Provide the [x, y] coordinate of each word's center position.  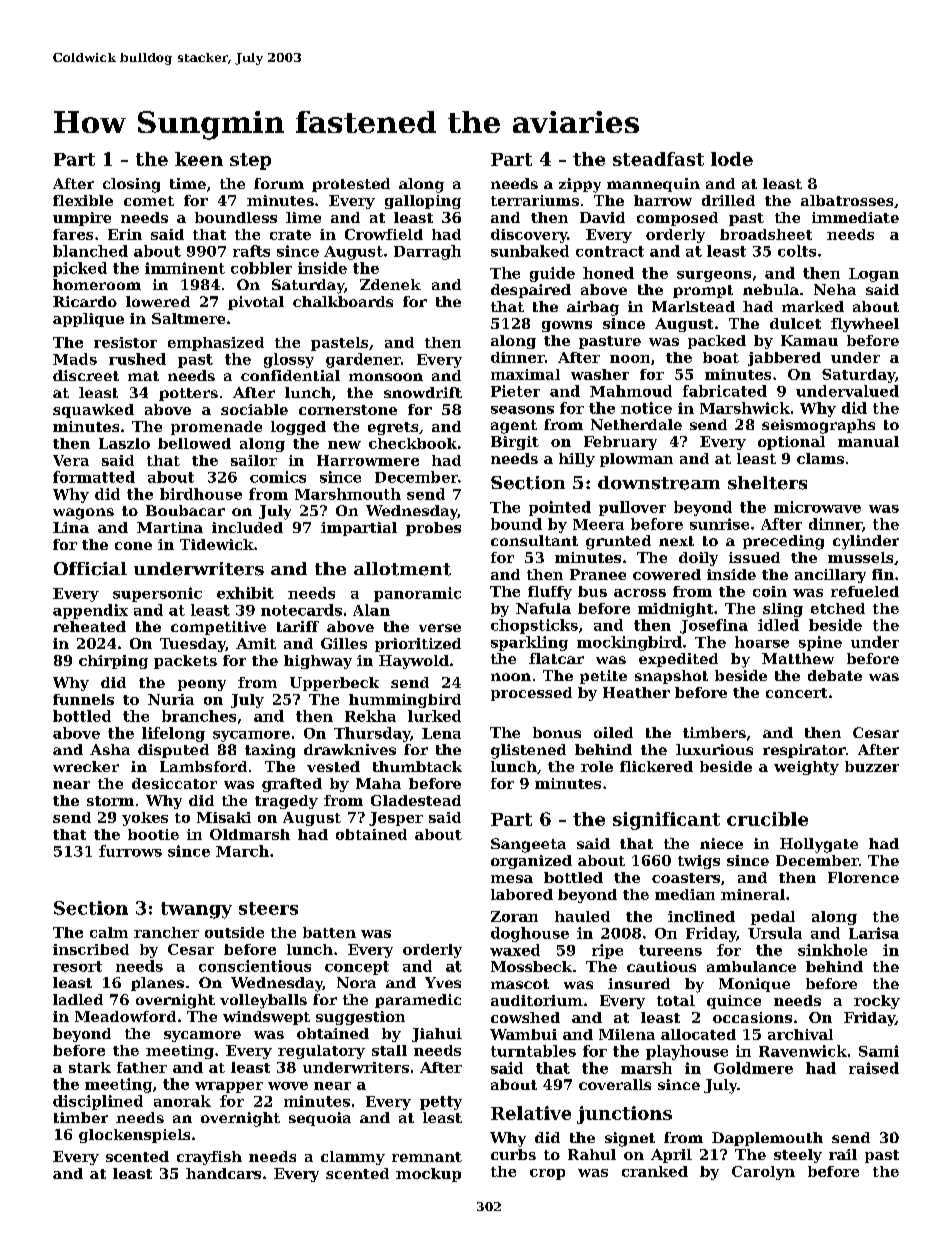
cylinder [866, 542]
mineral [753, 894]
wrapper [229, 1087]
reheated [89, 626]
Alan [371, 610]
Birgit [515, 443]
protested [351, 185]
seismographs [818, 426]
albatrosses [847, 200]
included [247, 527]
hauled [582, 916]
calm [109, 932]
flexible [83, 200]
